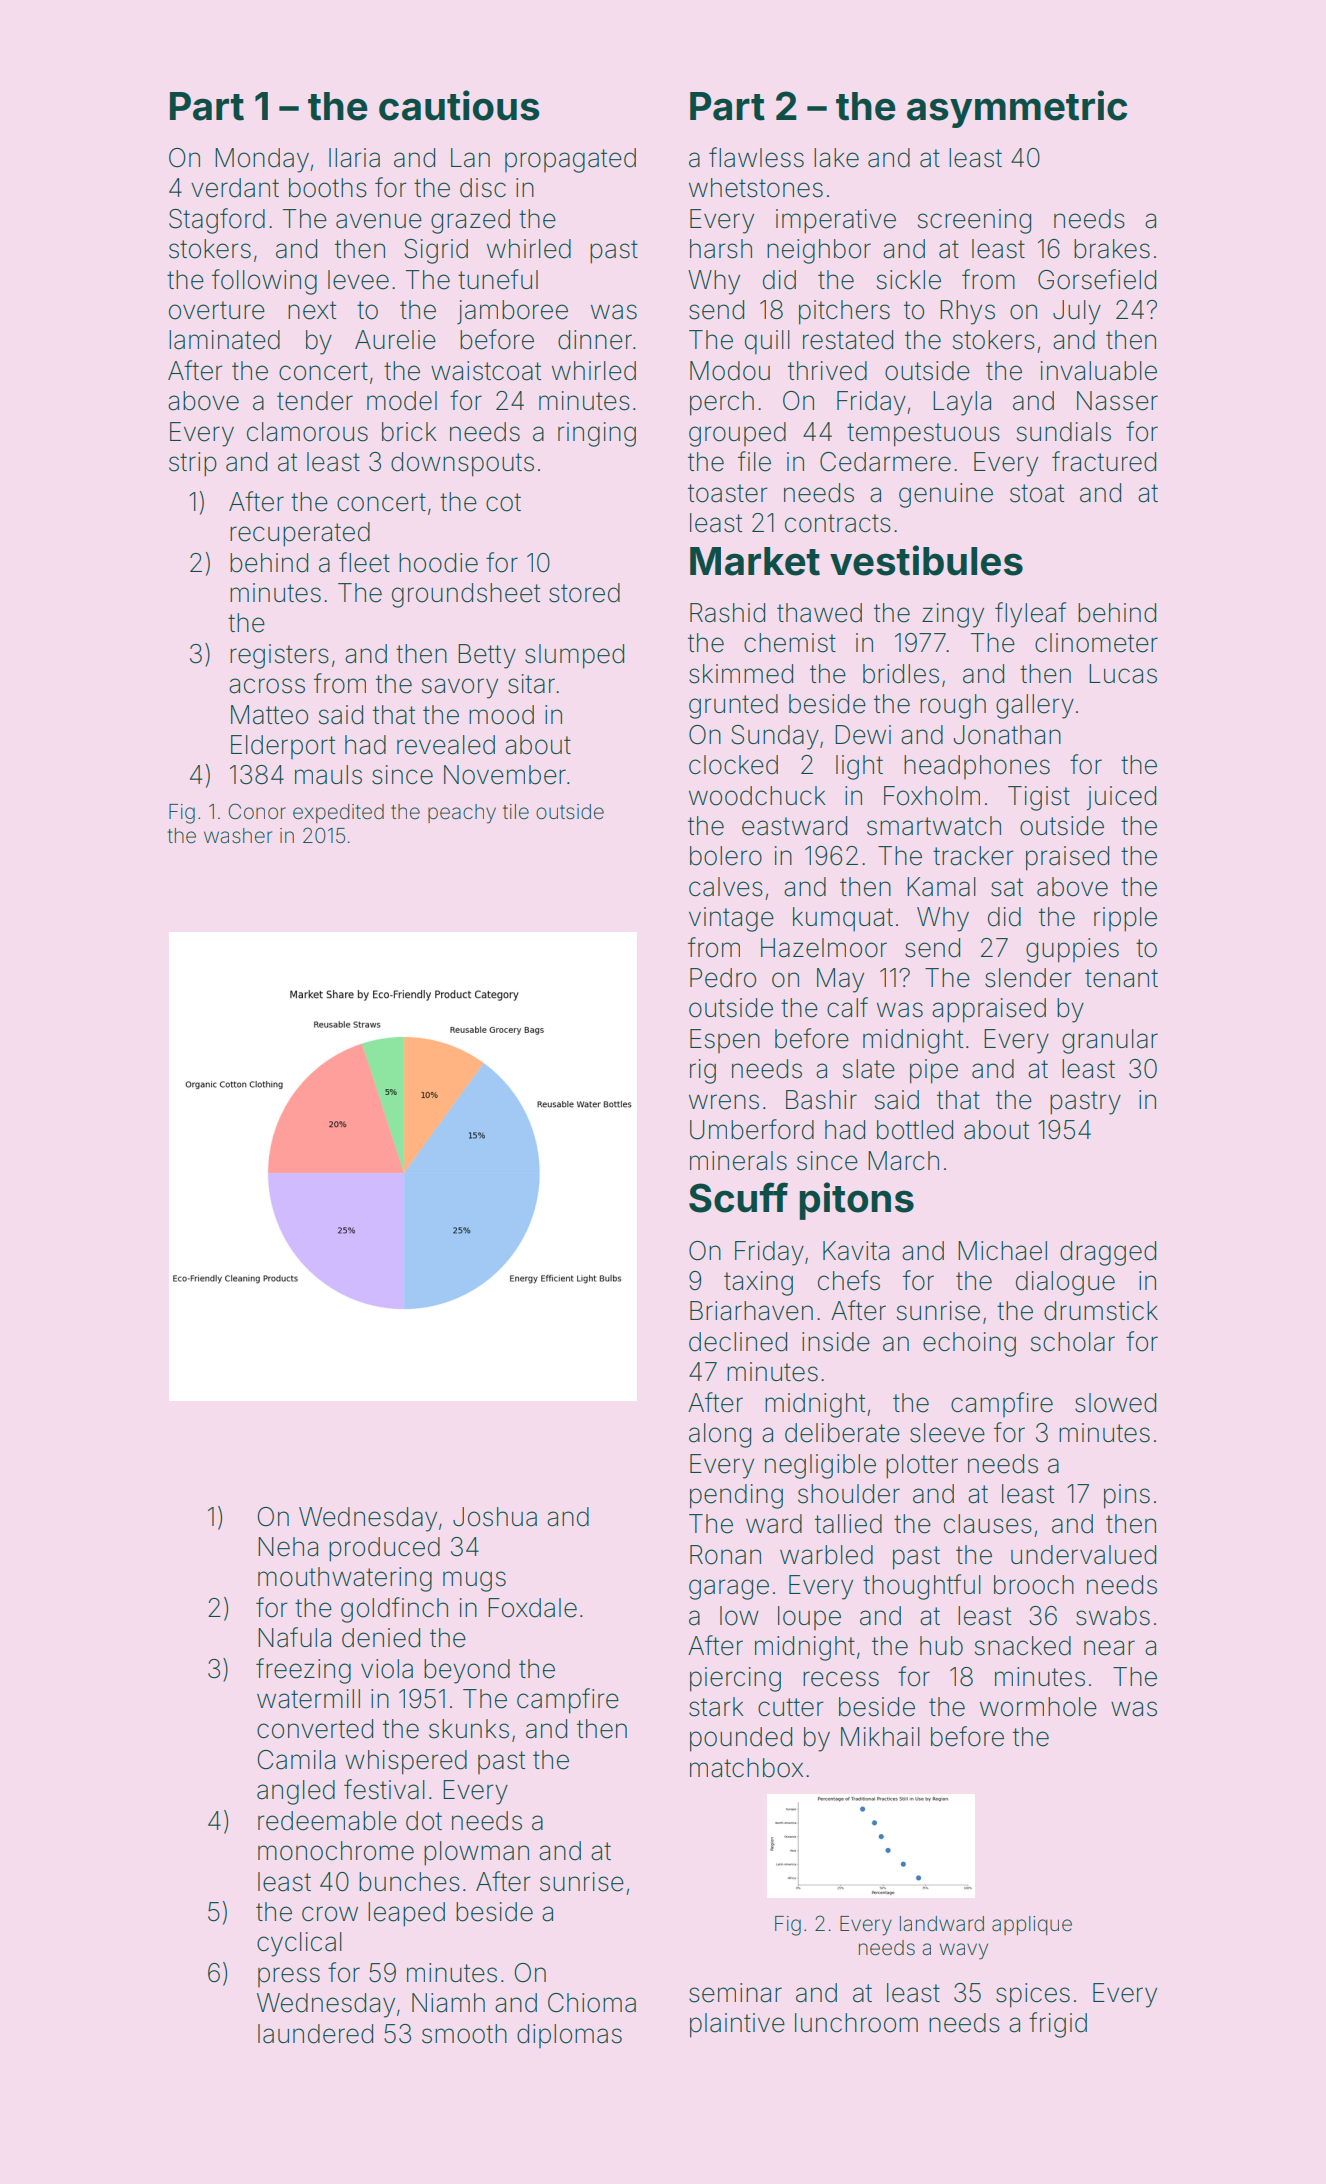  What do you see at coordinates (217, 221) in the page?
I see `Stagford` at bounding box center [217, 221].
